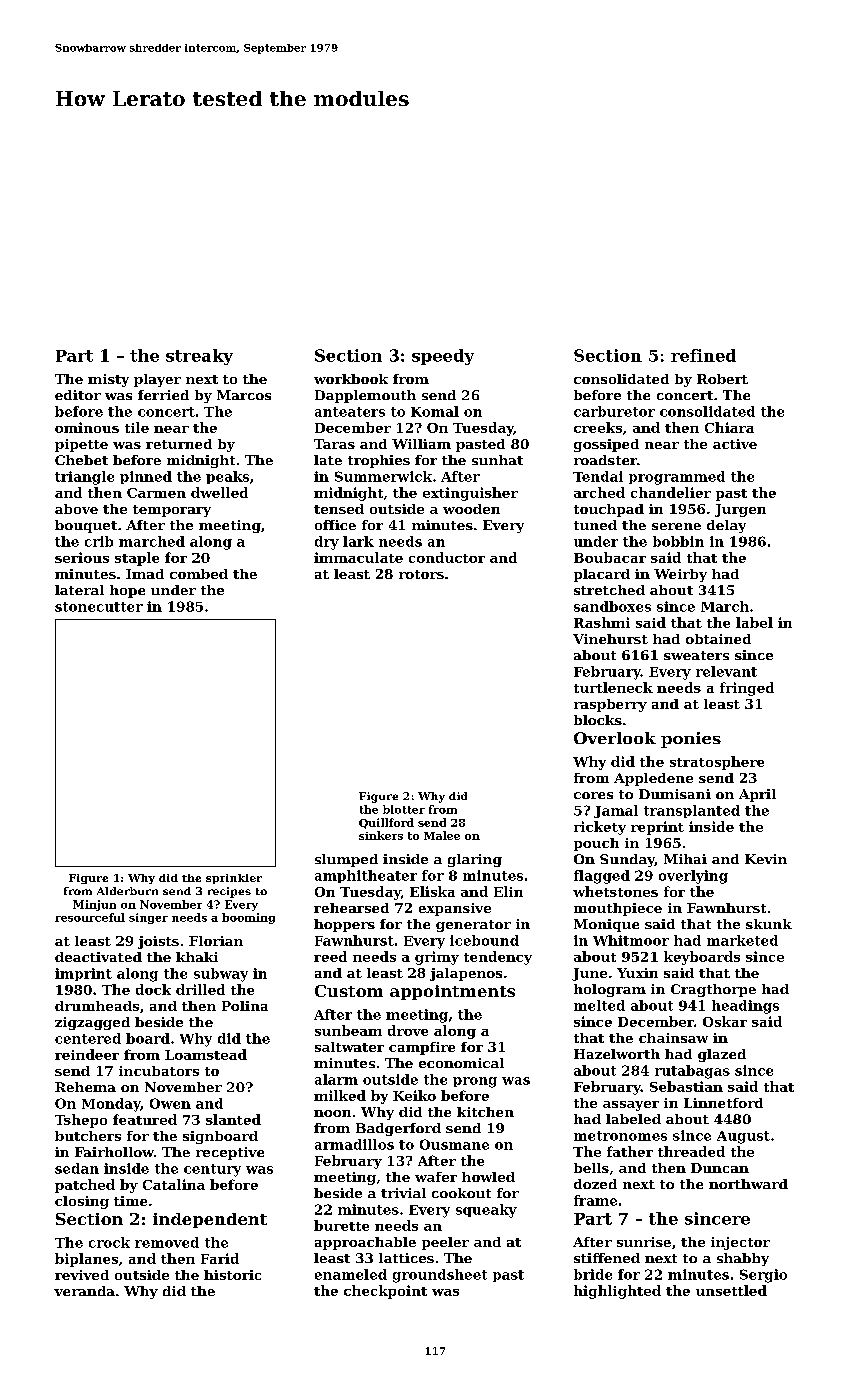  Describe the element at coordinates (348, 1030) in the screenshot. I see `sunbeam` at that location.
